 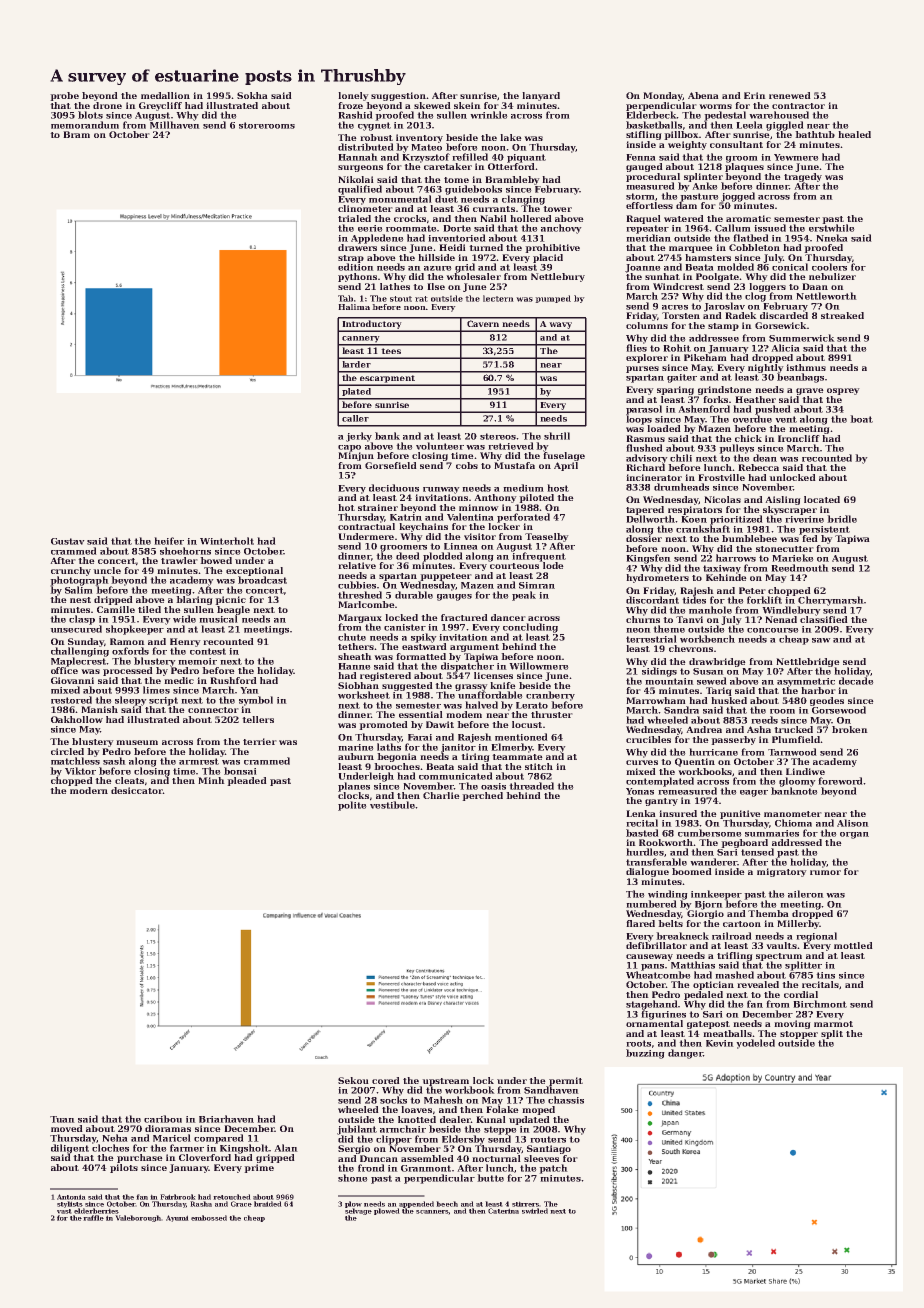 What do you see at coordinates (687, 145) in the screenshot?
I see `weighty` at bounding box center [687, 145].
